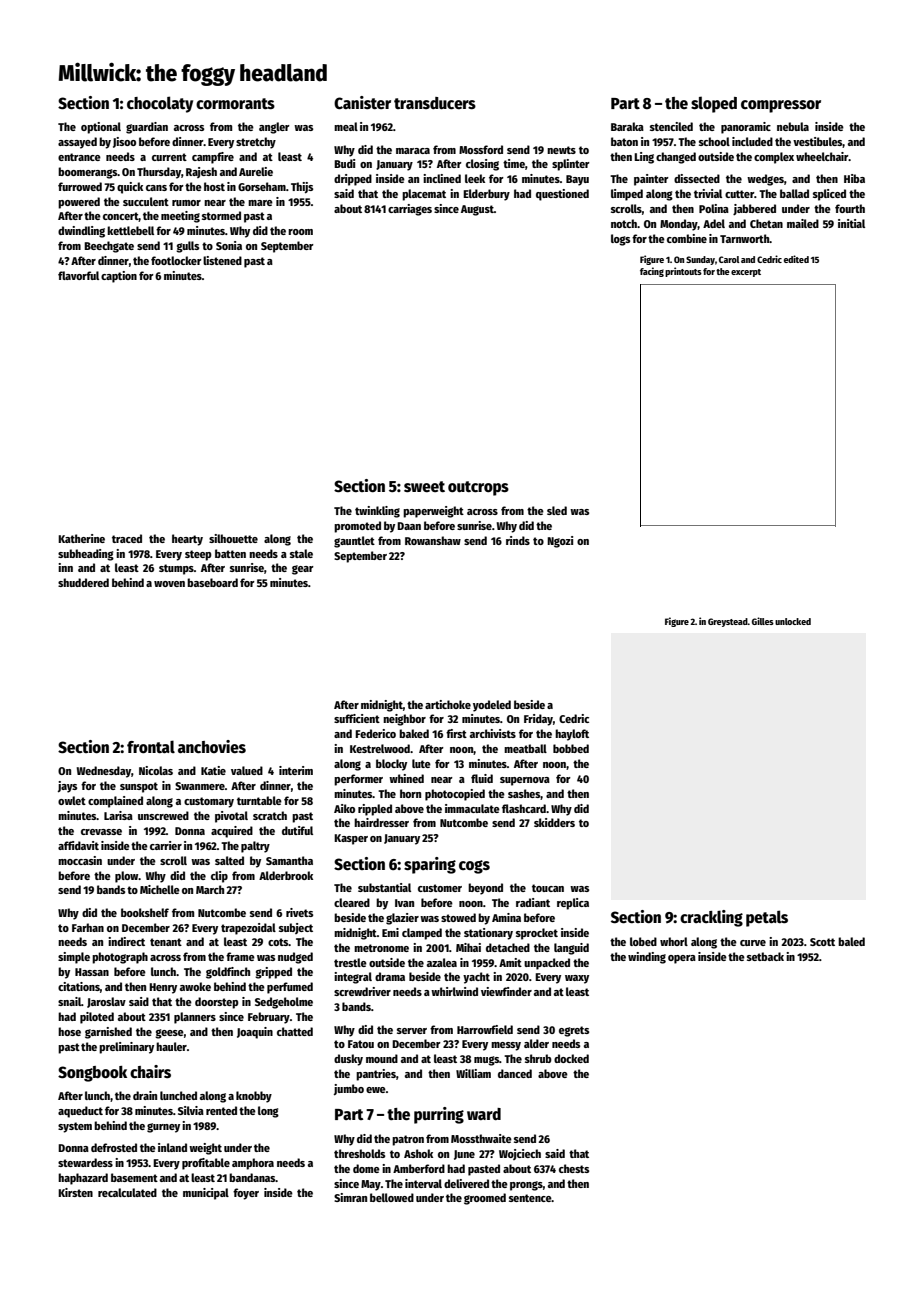 The width and height of the document is (924, 1308). Describe the element at coordinates (746, 273) in the document. I see `excerpt` at that location.
